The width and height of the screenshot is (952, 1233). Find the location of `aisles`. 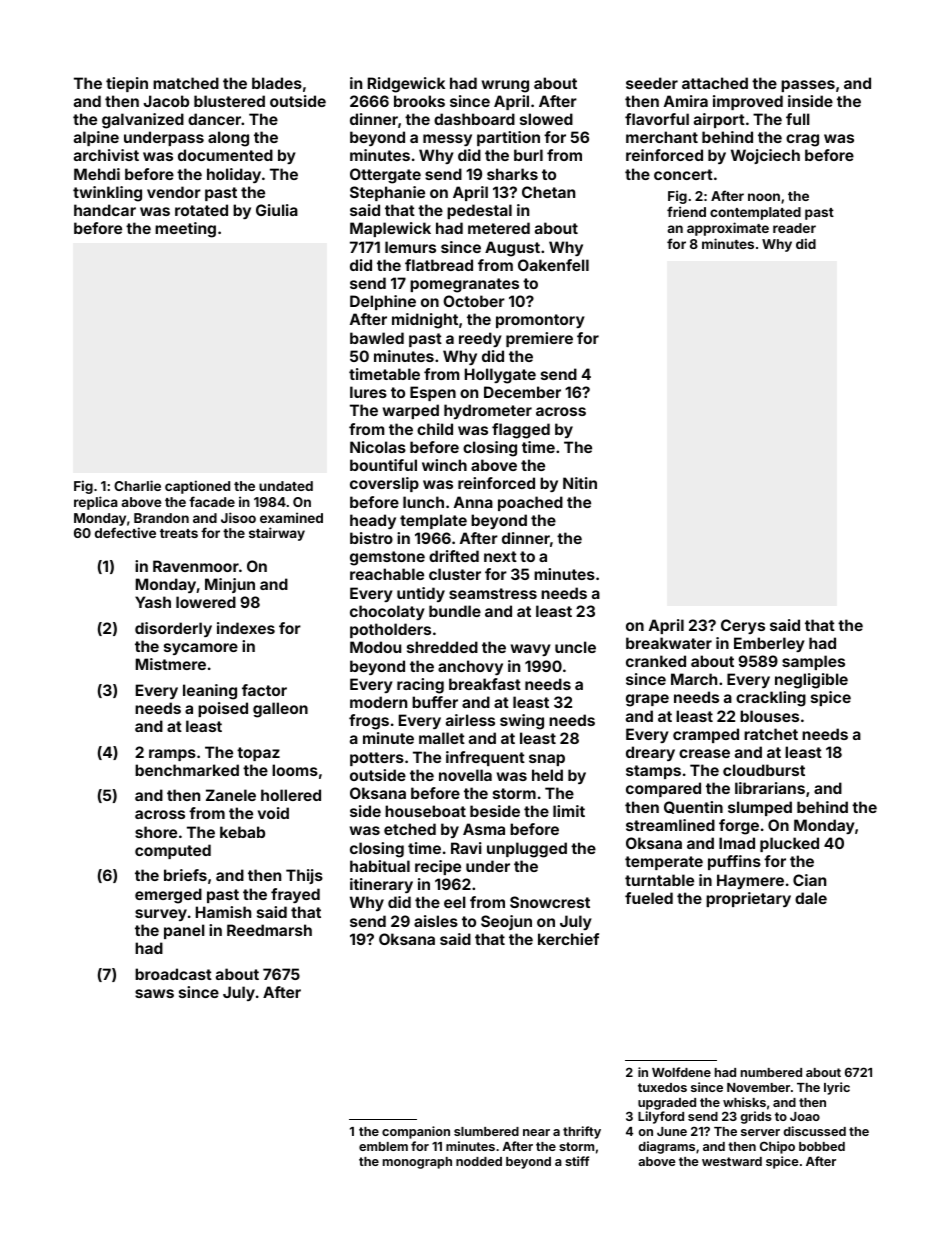

aisles is located at coordinates (436, 921).
